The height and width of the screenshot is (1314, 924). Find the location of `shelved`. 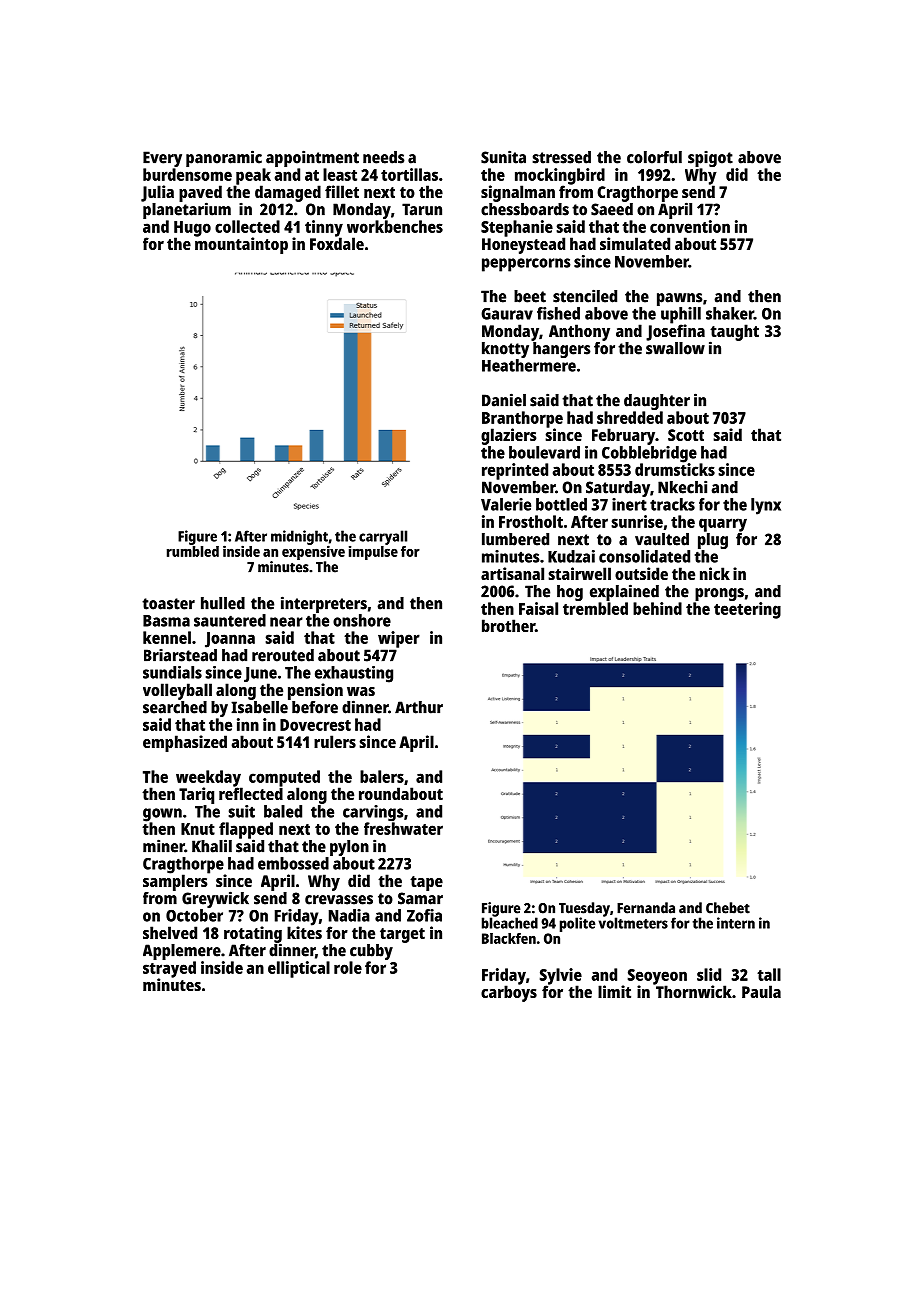

shelved is located at coordinates (170, 932).
